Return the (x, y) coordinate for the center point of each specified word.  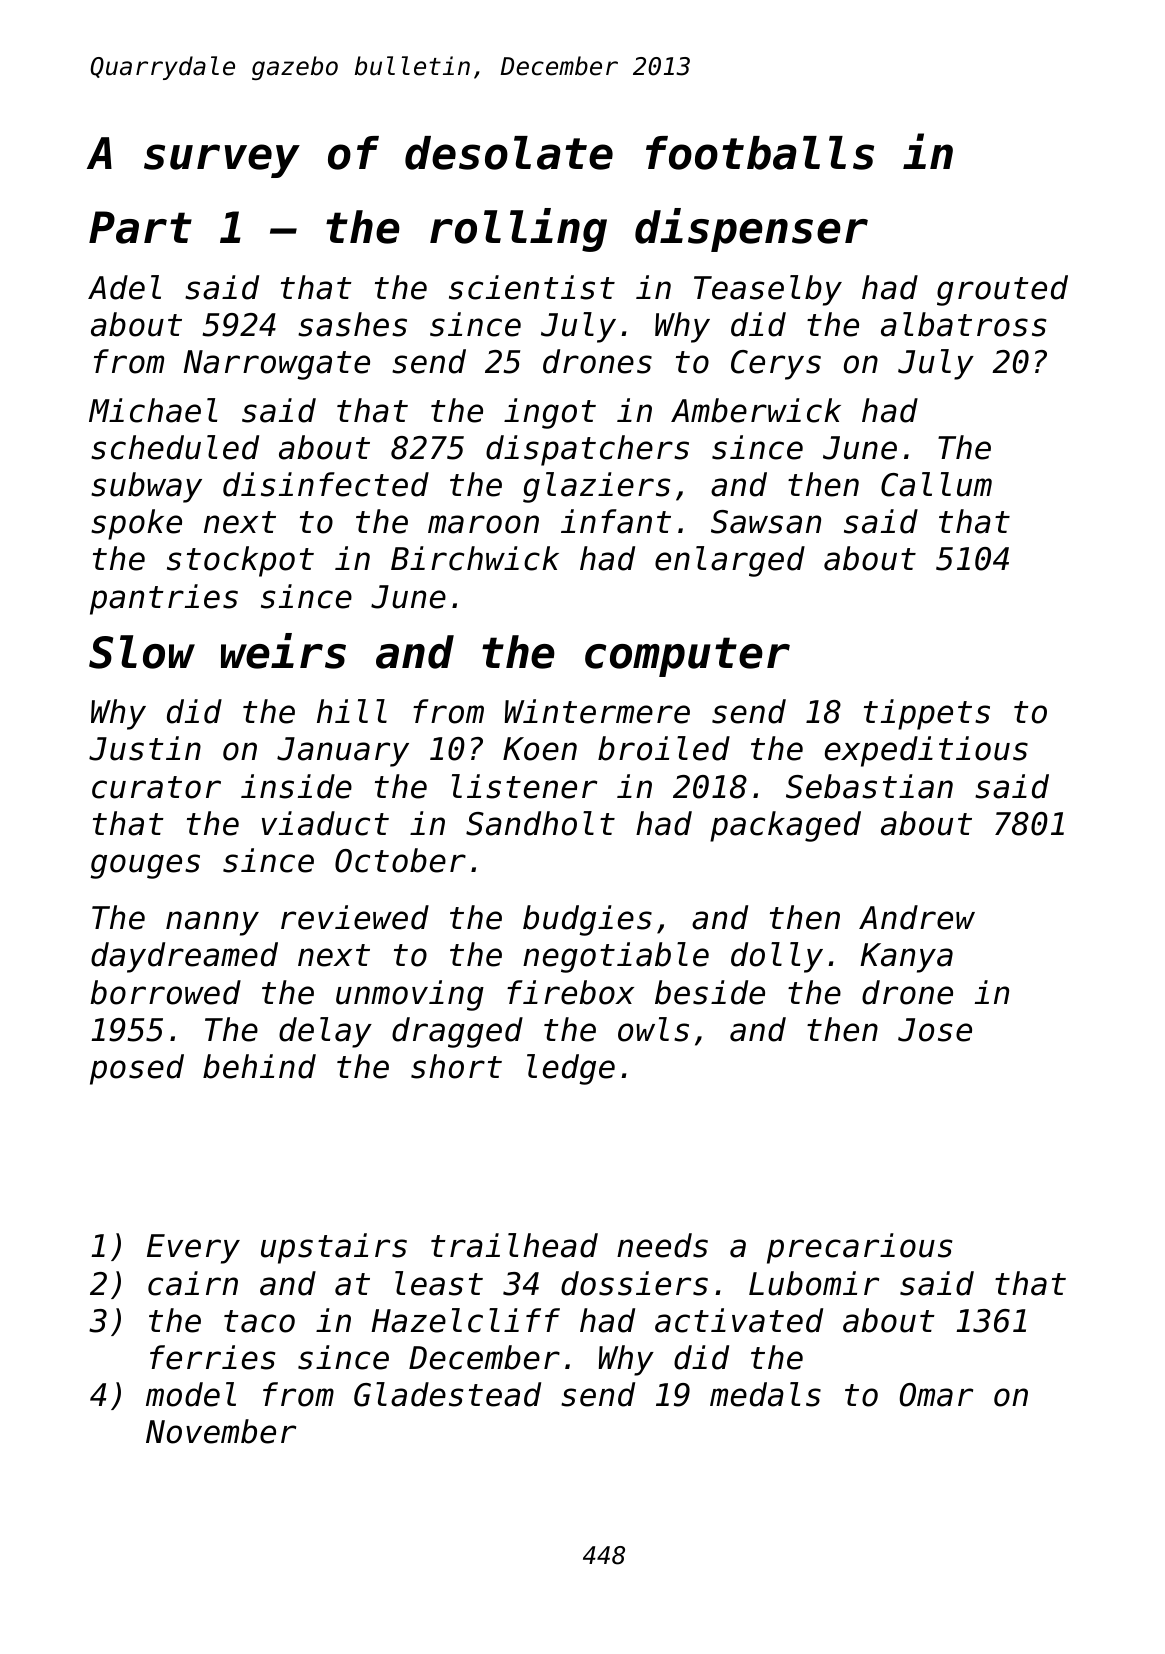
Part (140, 227)
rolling (518, 230)
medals (765, 1394)
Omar (936, 1395)
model (191, 1394)
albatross (963, 324)
